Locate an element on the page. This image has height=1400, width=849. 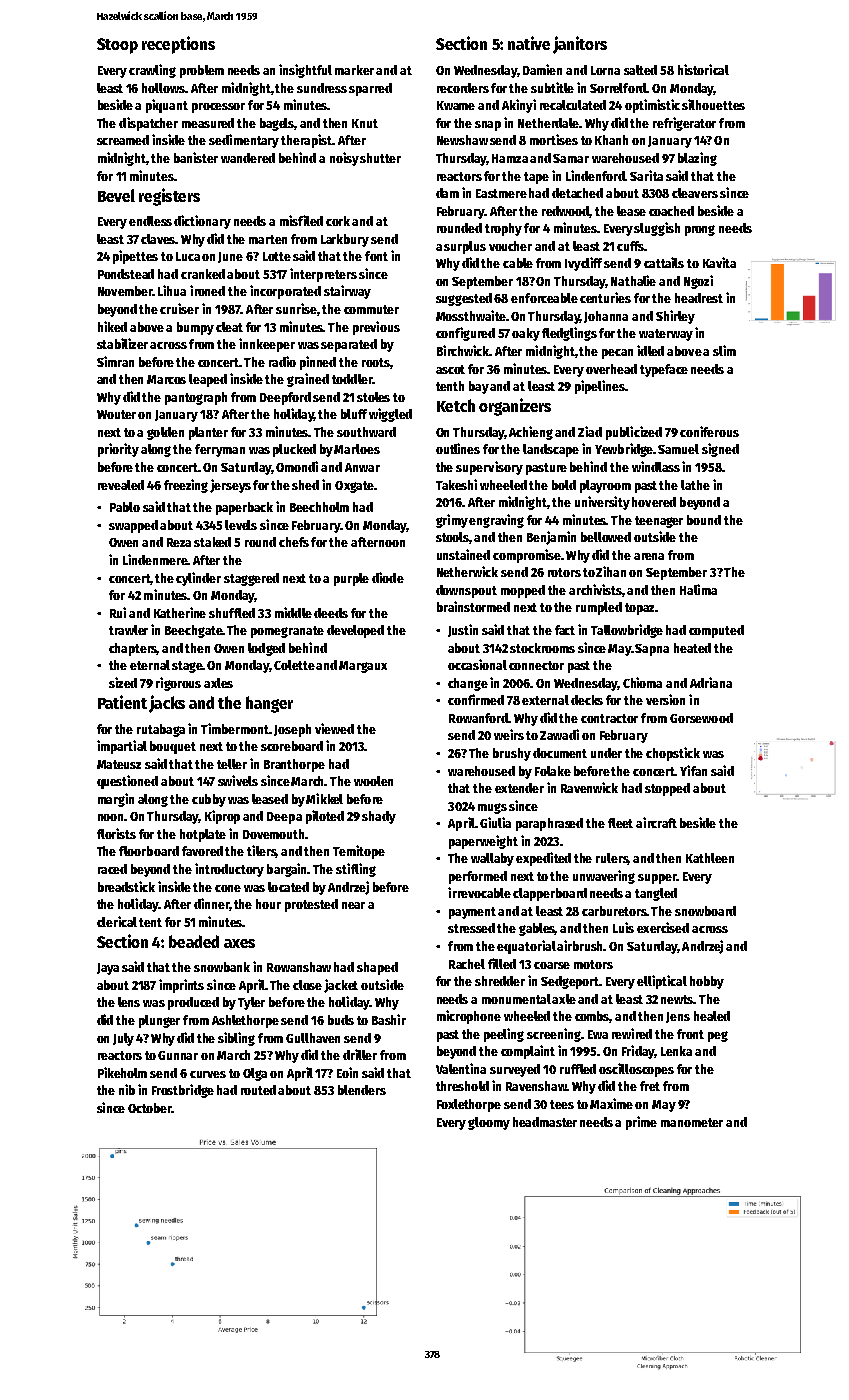
shaped is located at coordinates (377, 968).
